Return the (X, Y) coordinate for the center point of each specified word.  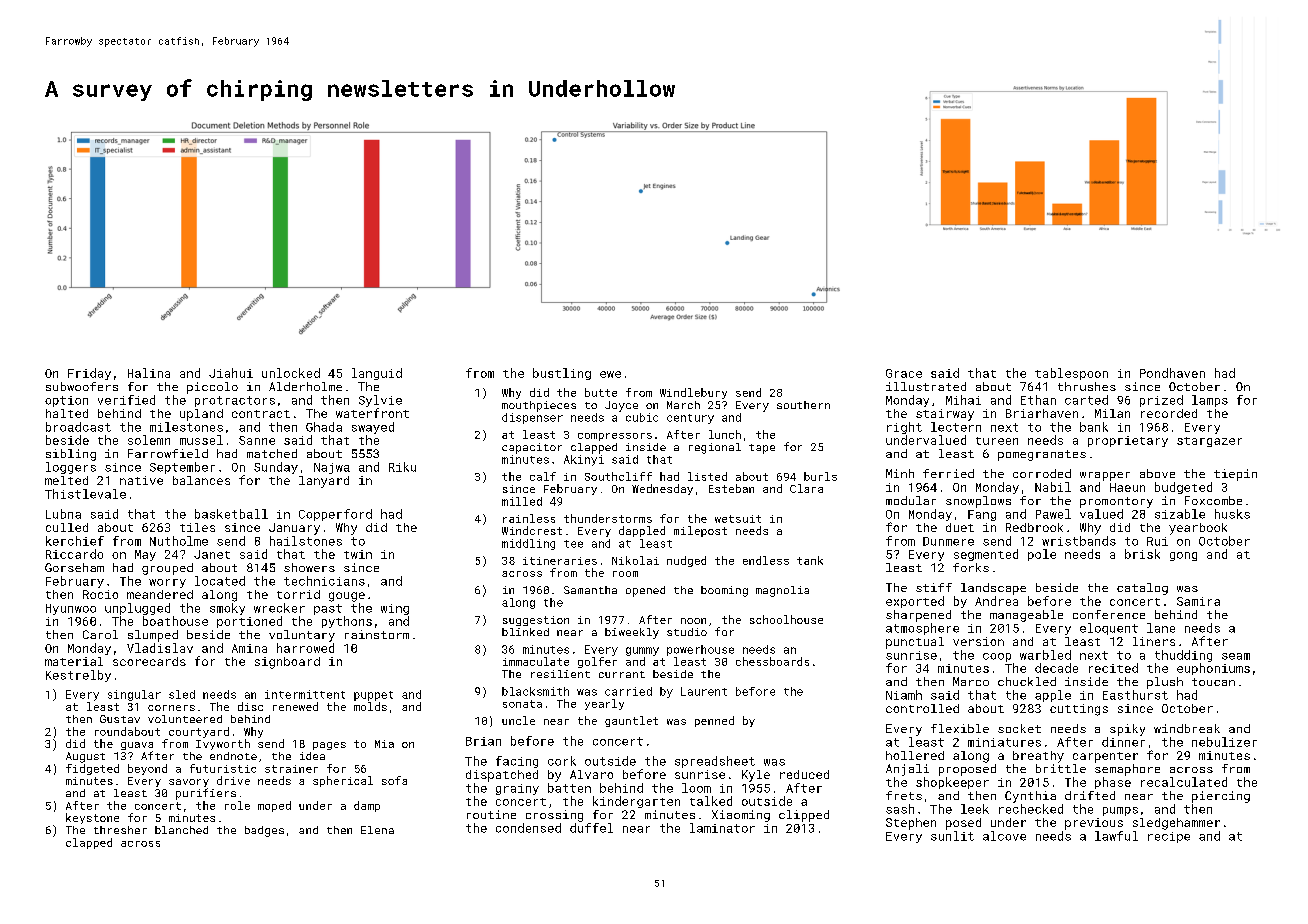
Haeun (1127, 487)
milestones (186, 427)
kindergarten (636, 802)
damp (367, 806)
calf (543, 476)
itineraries (560, 561)
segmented (986, 555)
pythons (347, 622)
